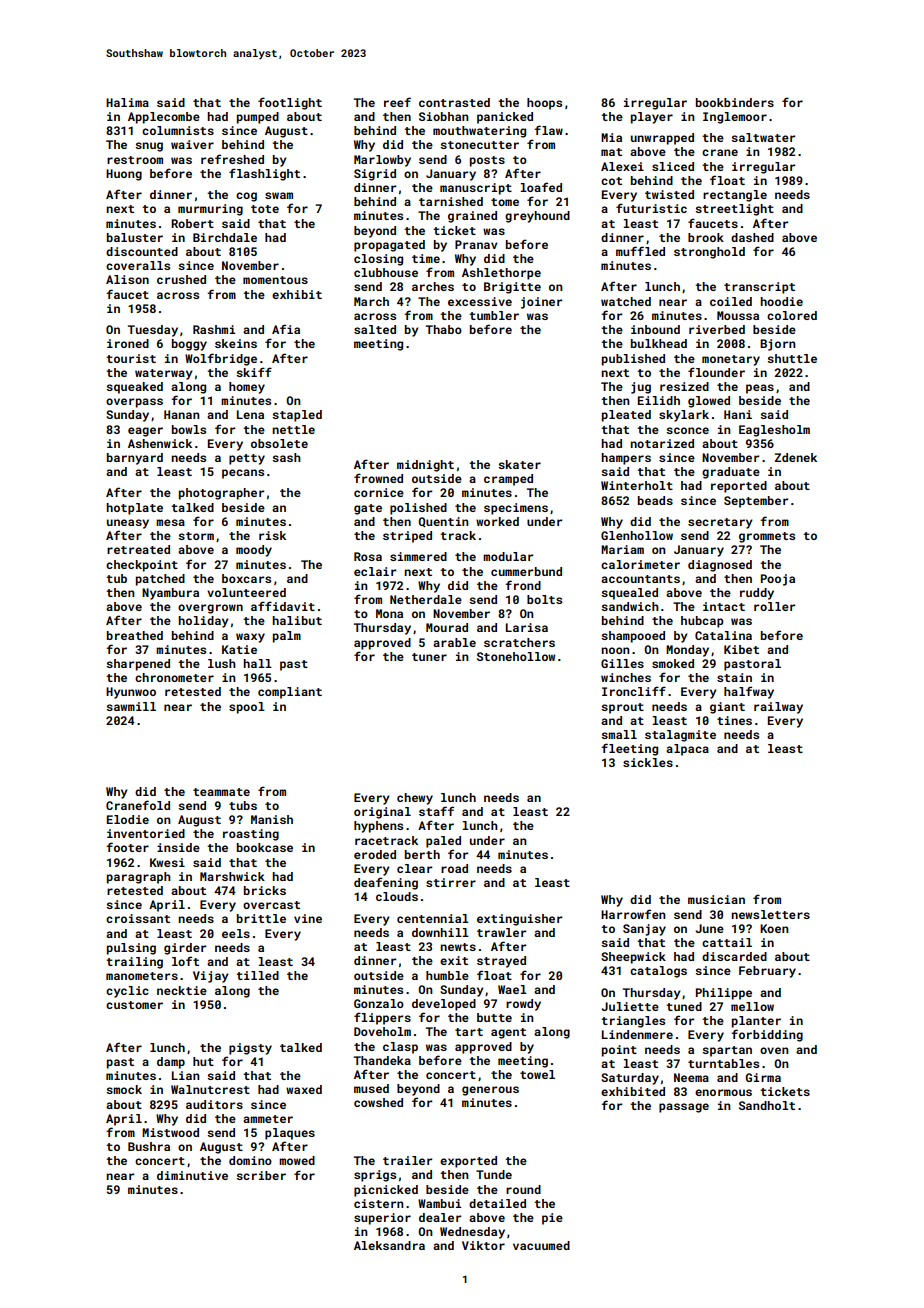 Image resolution: width=924 pixels, height=1308 pixels. I want to click on waiver, so click(192, 144).
